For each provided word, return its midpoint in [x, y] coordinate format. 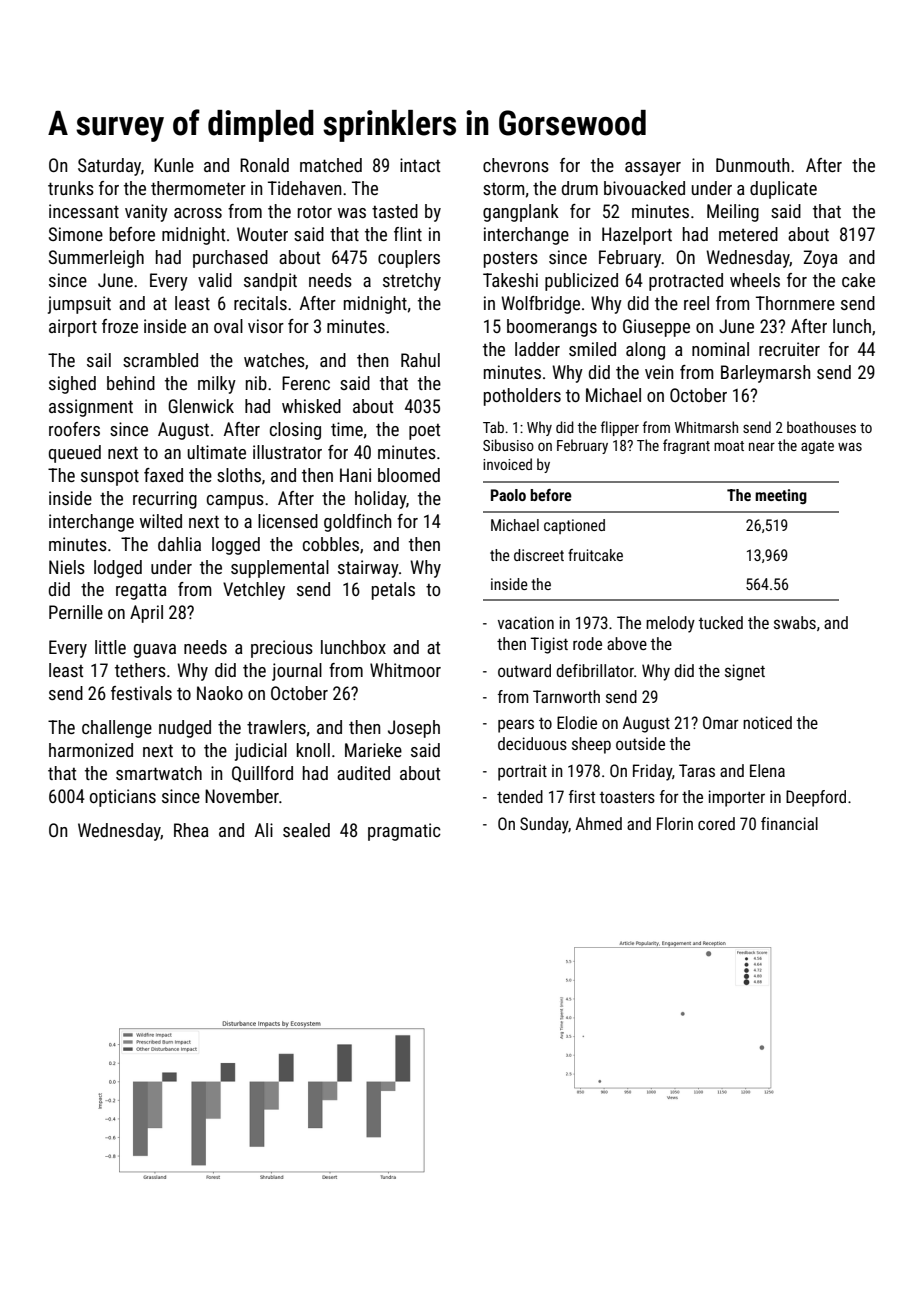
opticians [123, 798]
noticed [767, 722]
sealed [306, 830]
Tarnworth [566, 696]
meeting [781, 496]
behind [131, 383]
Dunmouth [752, 165]
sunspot [110, 478]
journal [297, 672]
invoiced [507, 464]
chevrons [516, 165]
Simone [76, 234]
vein [659, 372]
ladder [537, 349]
